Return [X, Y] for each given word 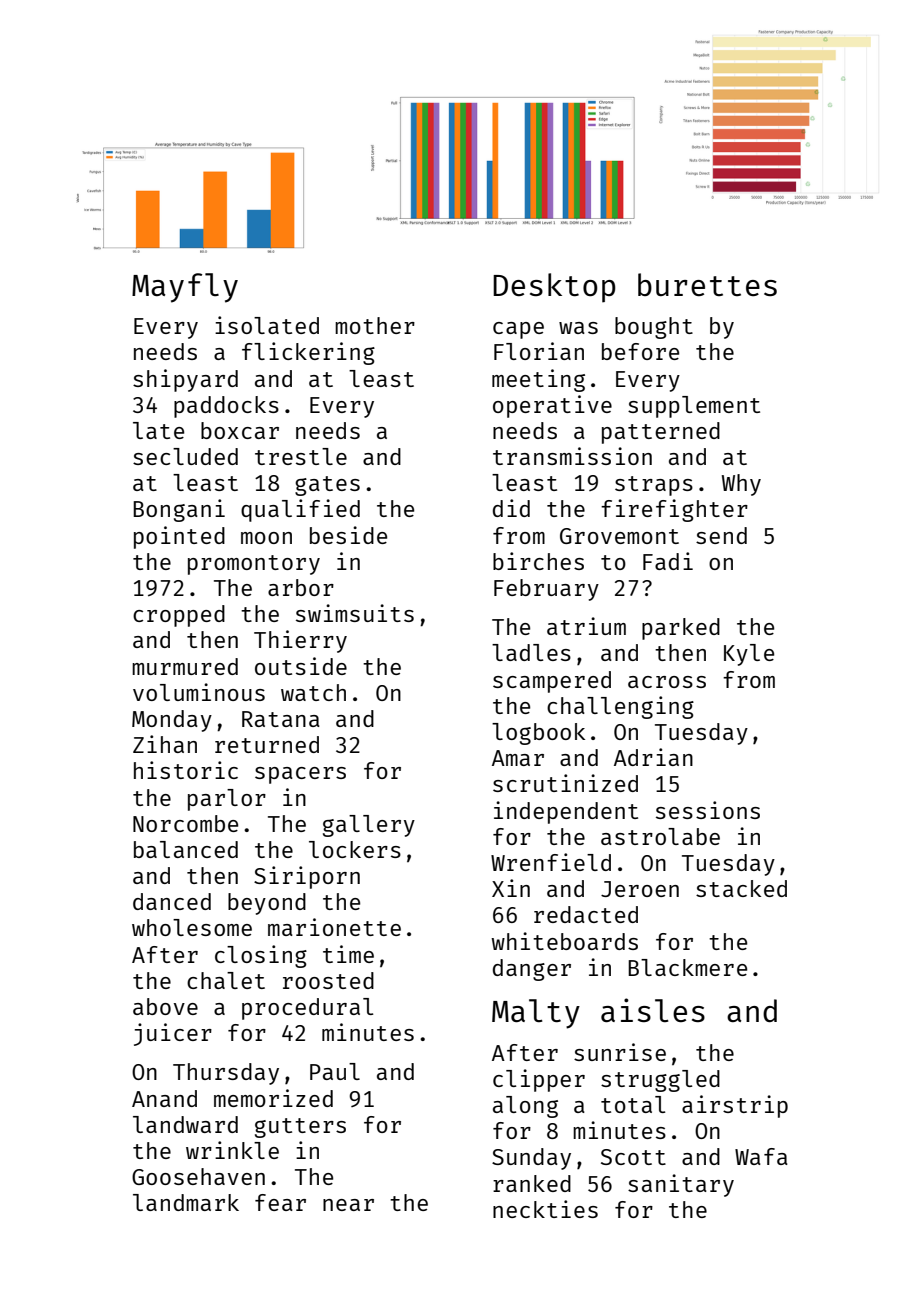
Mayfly [185, 288]
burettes [707, 284]
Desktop [554, 288]
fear [280, 1202]
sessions [708, 810]
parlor [227, 800]
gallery [369, 826]
